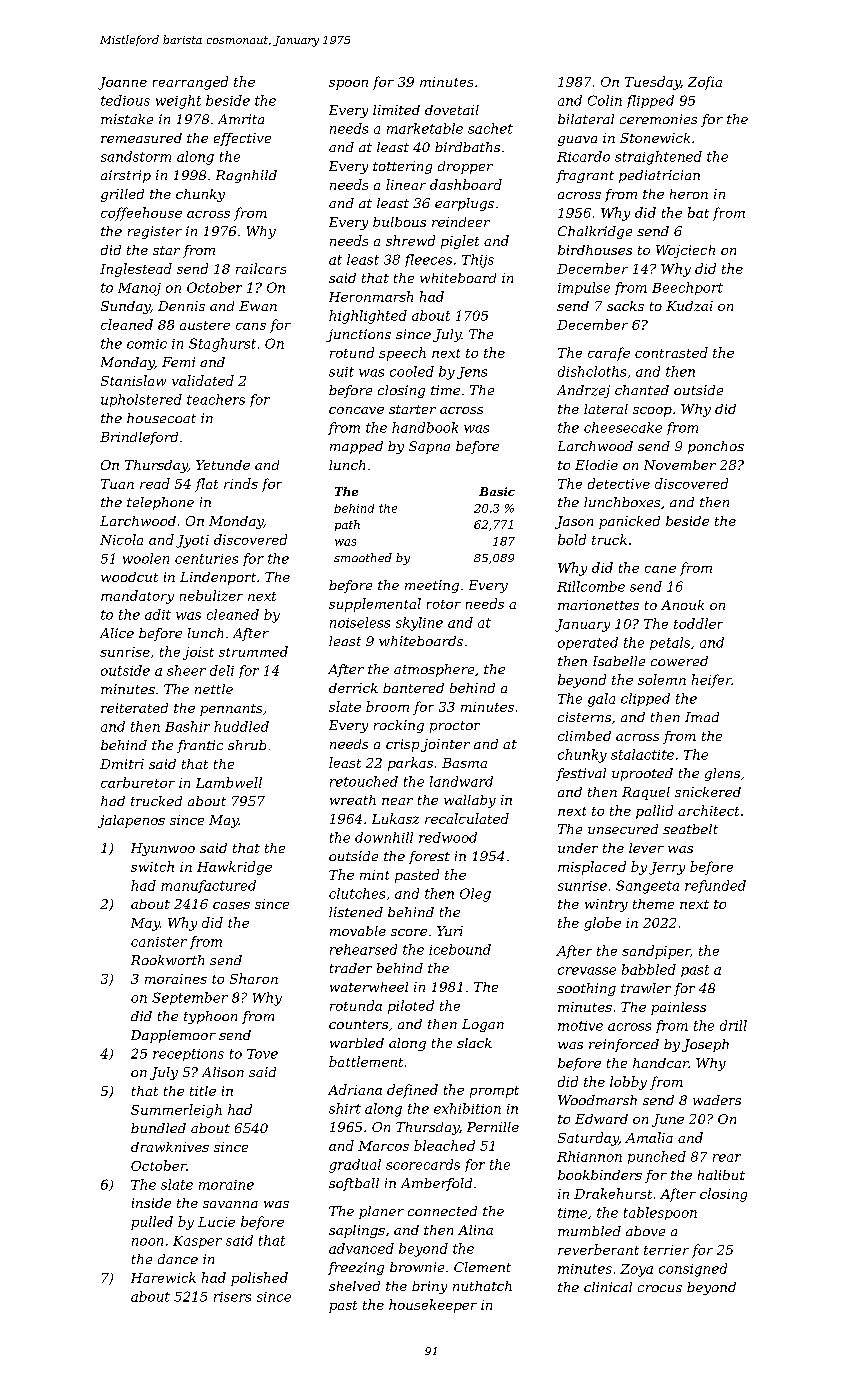 This document has height=1400, width=849. What do you see at coordinates (368, 317) in the document?
I see `highlighted` at bounding box center [368, 317].
